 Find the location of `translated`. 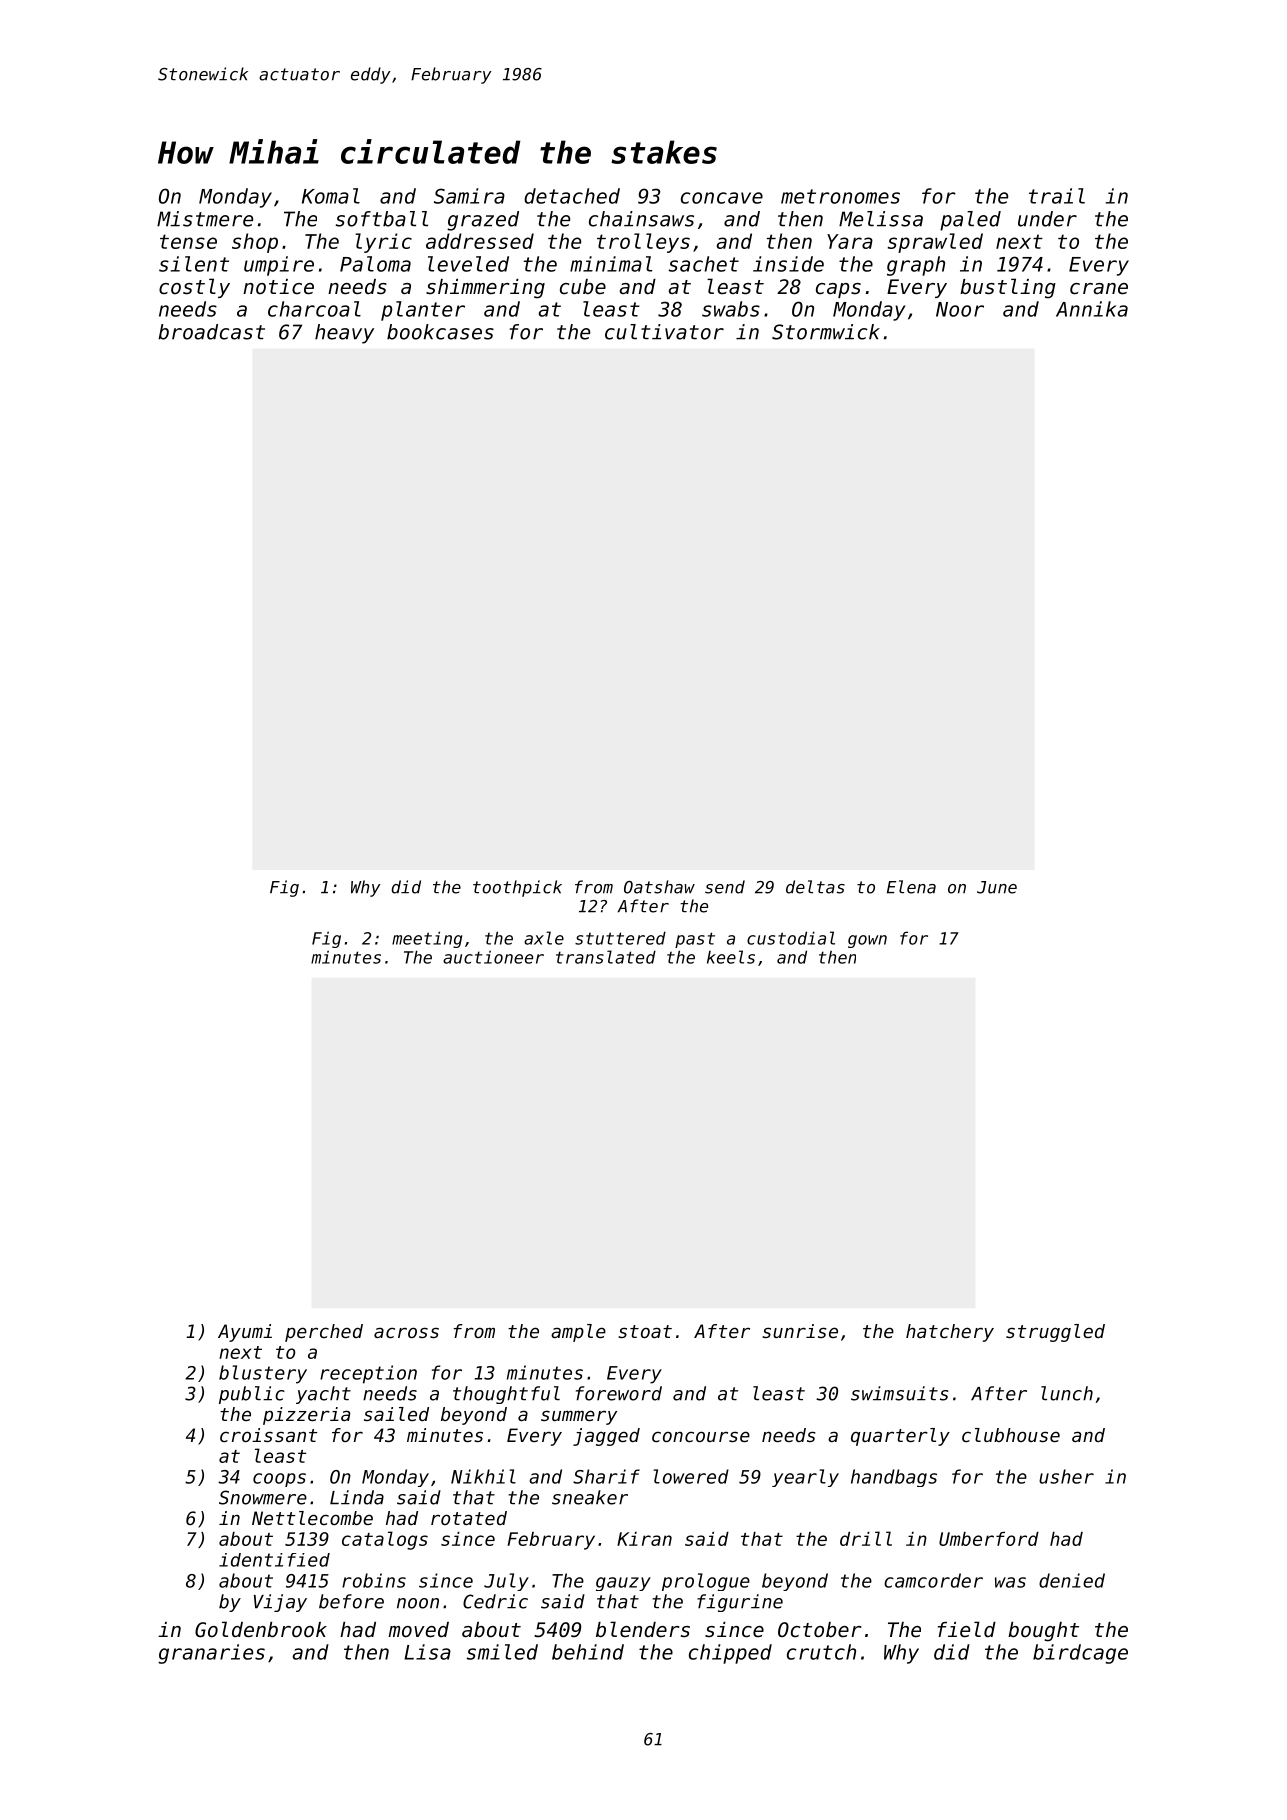

translated is located at coordinates (606, 957).
